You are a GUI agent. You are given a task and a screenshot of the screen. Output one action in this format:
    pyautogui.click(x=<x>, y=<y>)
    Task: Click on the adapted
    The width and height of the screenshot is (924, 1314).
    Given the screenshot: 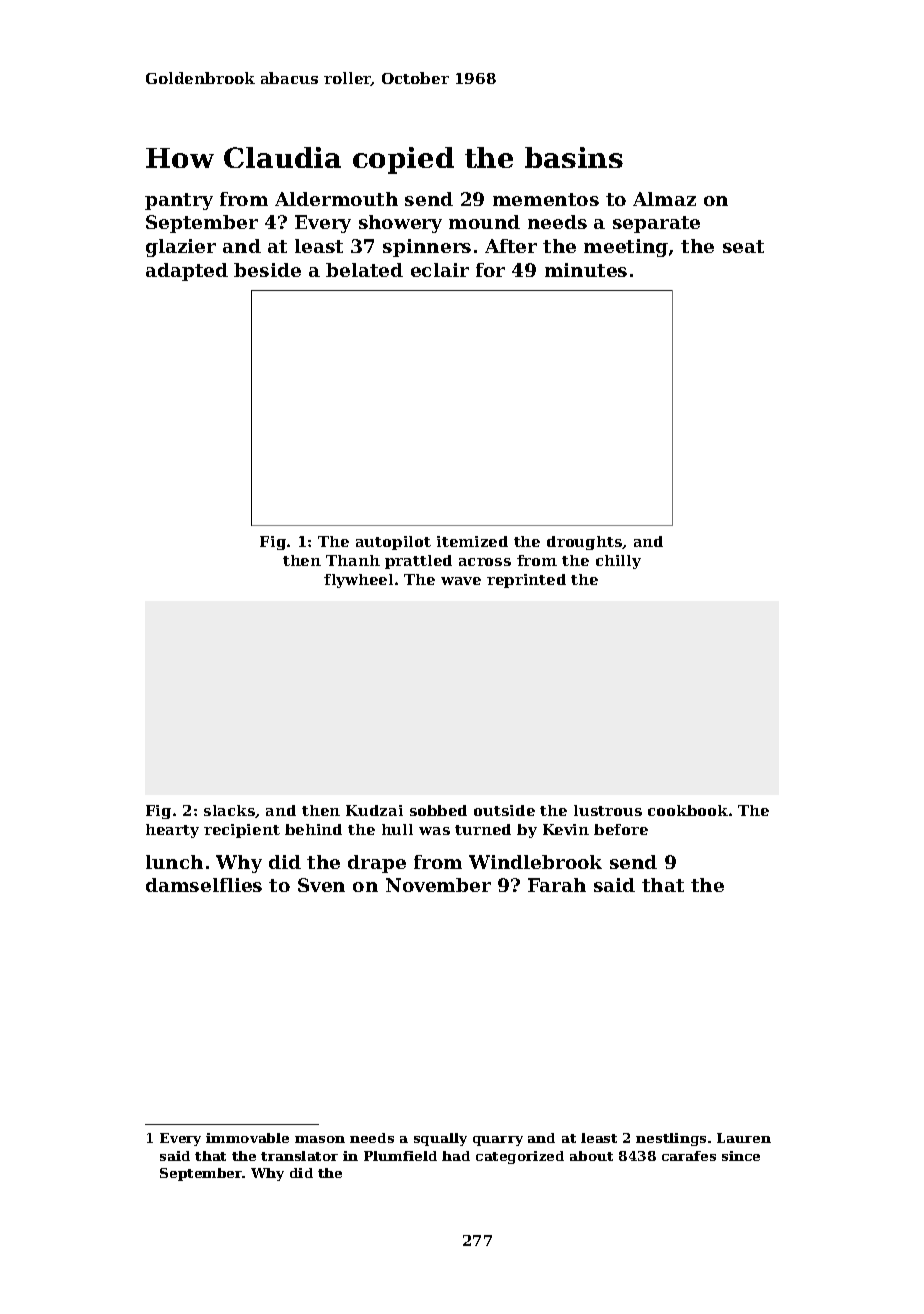 What is the action you would take?
    pyautogui.click(x=187, y=272)
